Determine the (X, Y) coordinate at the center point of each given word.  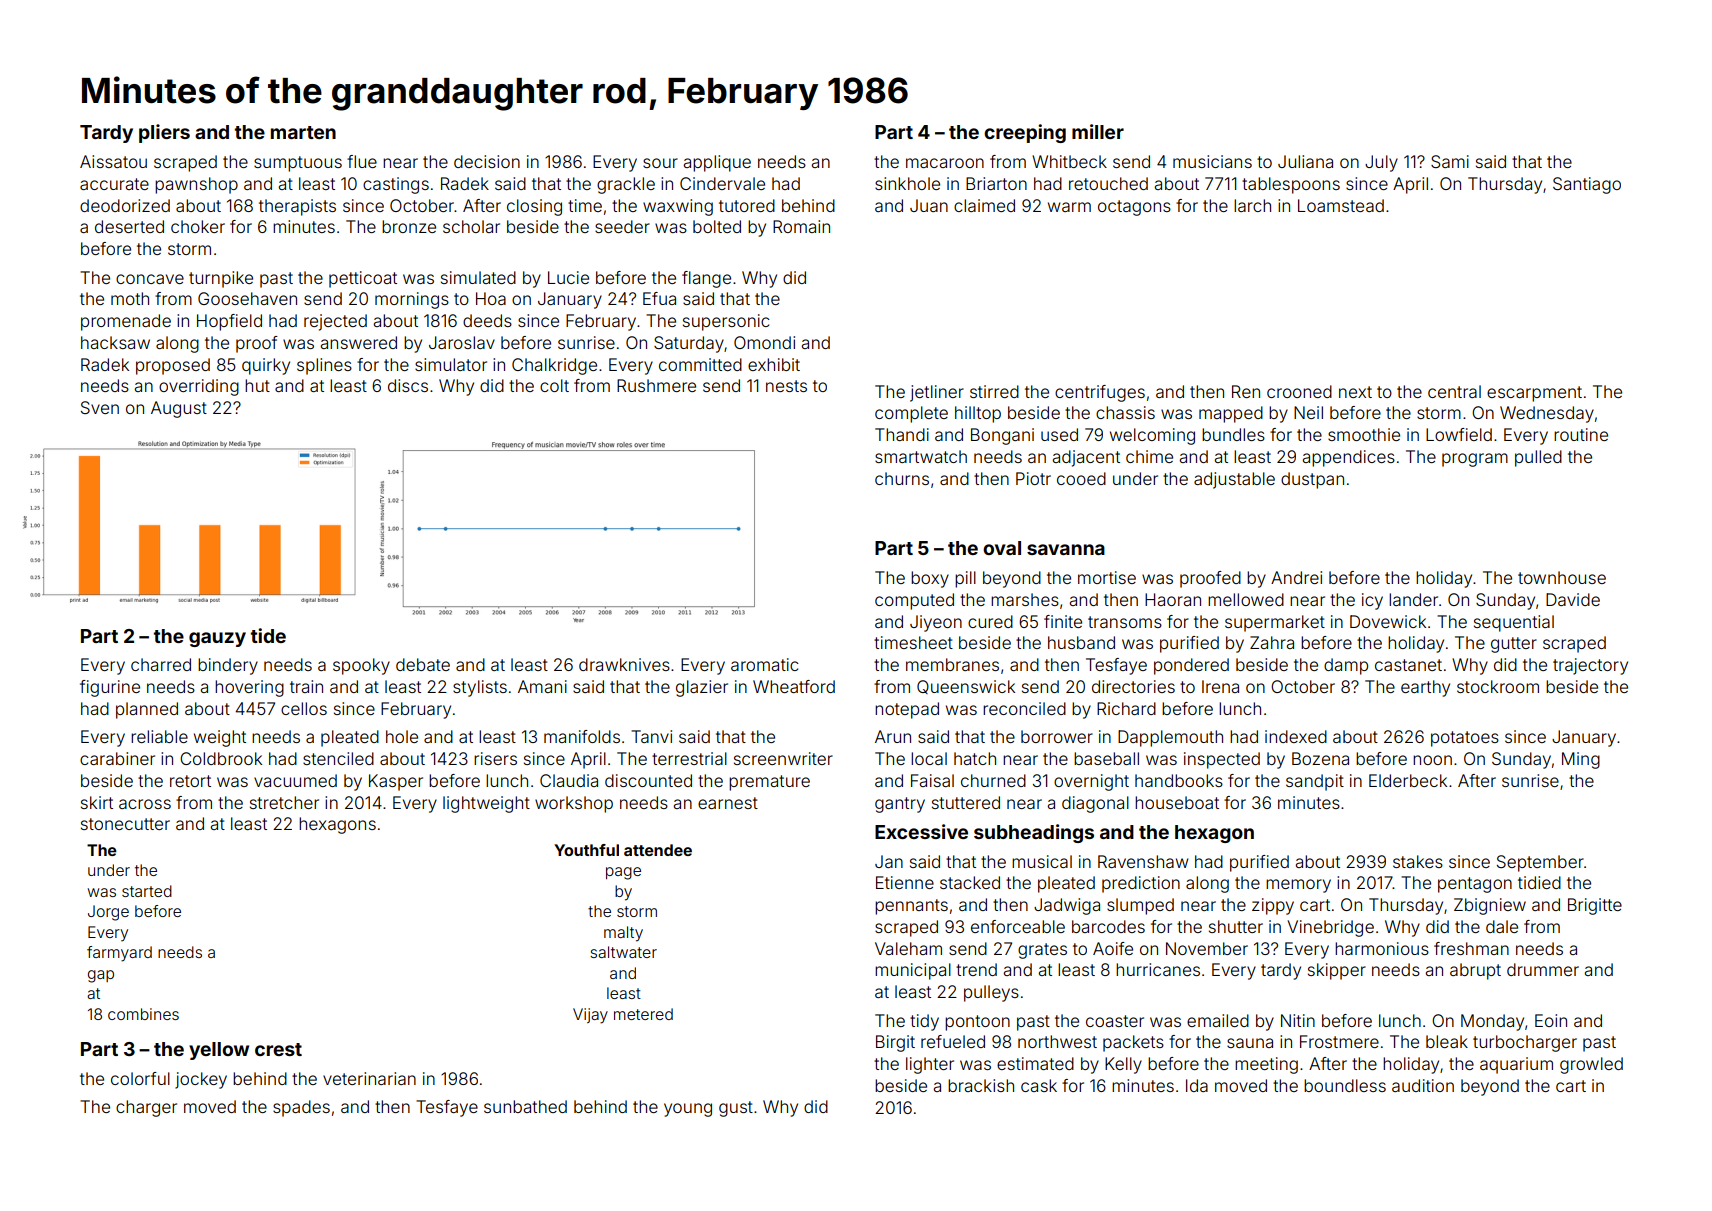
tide (268, 635)
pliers (164, 133)
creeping (1025, 133)
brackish (981, 1085)
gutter (1514, 645)
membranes (952, 664)
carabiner (117, 758)
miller (1098, 131)
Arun (893, 736)
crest (278, 1049)
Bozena (1320, 758)
